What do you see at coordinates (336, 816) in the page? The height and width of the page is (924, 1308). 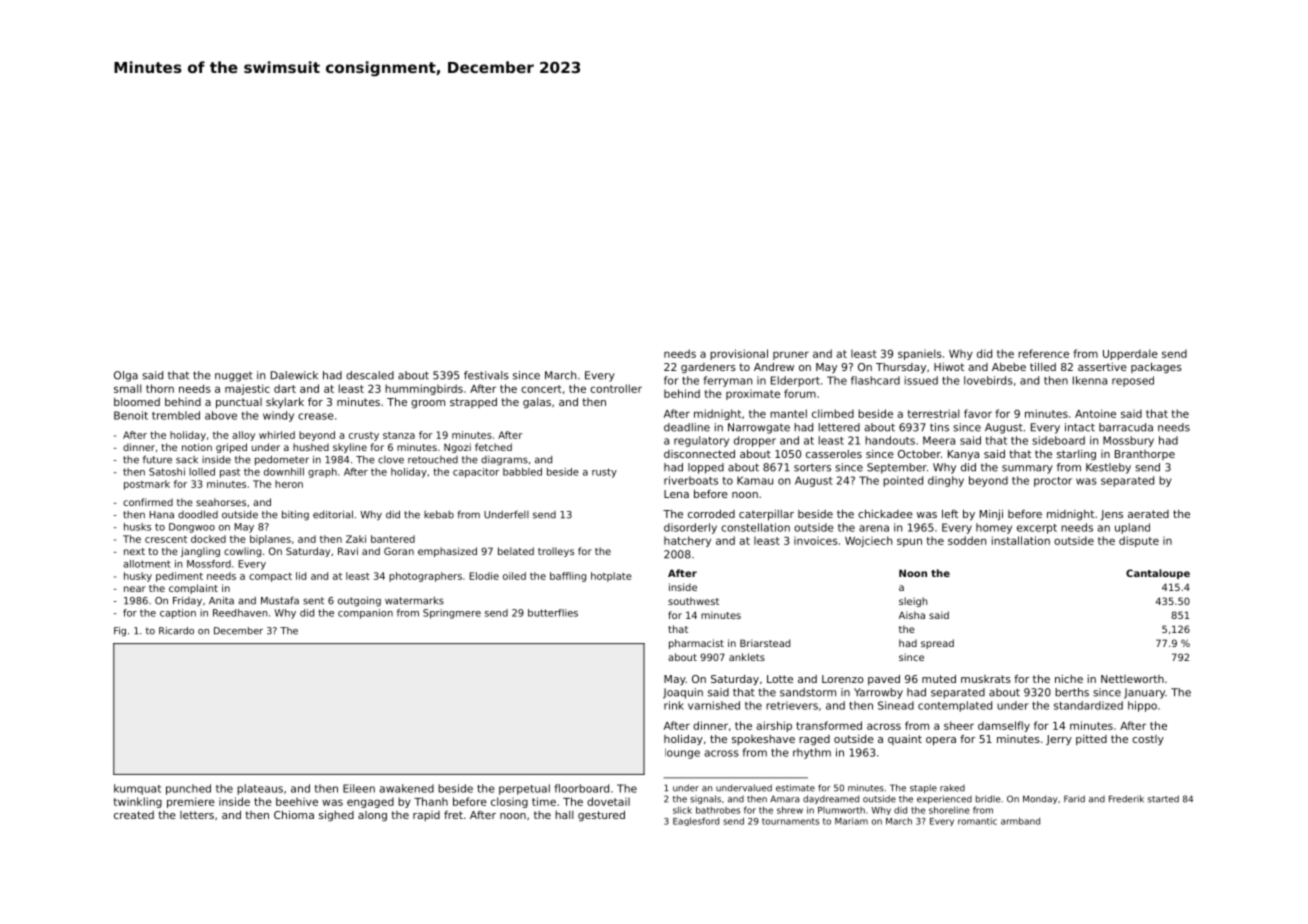 I see `sighed` at bounding box center [336, 816].
